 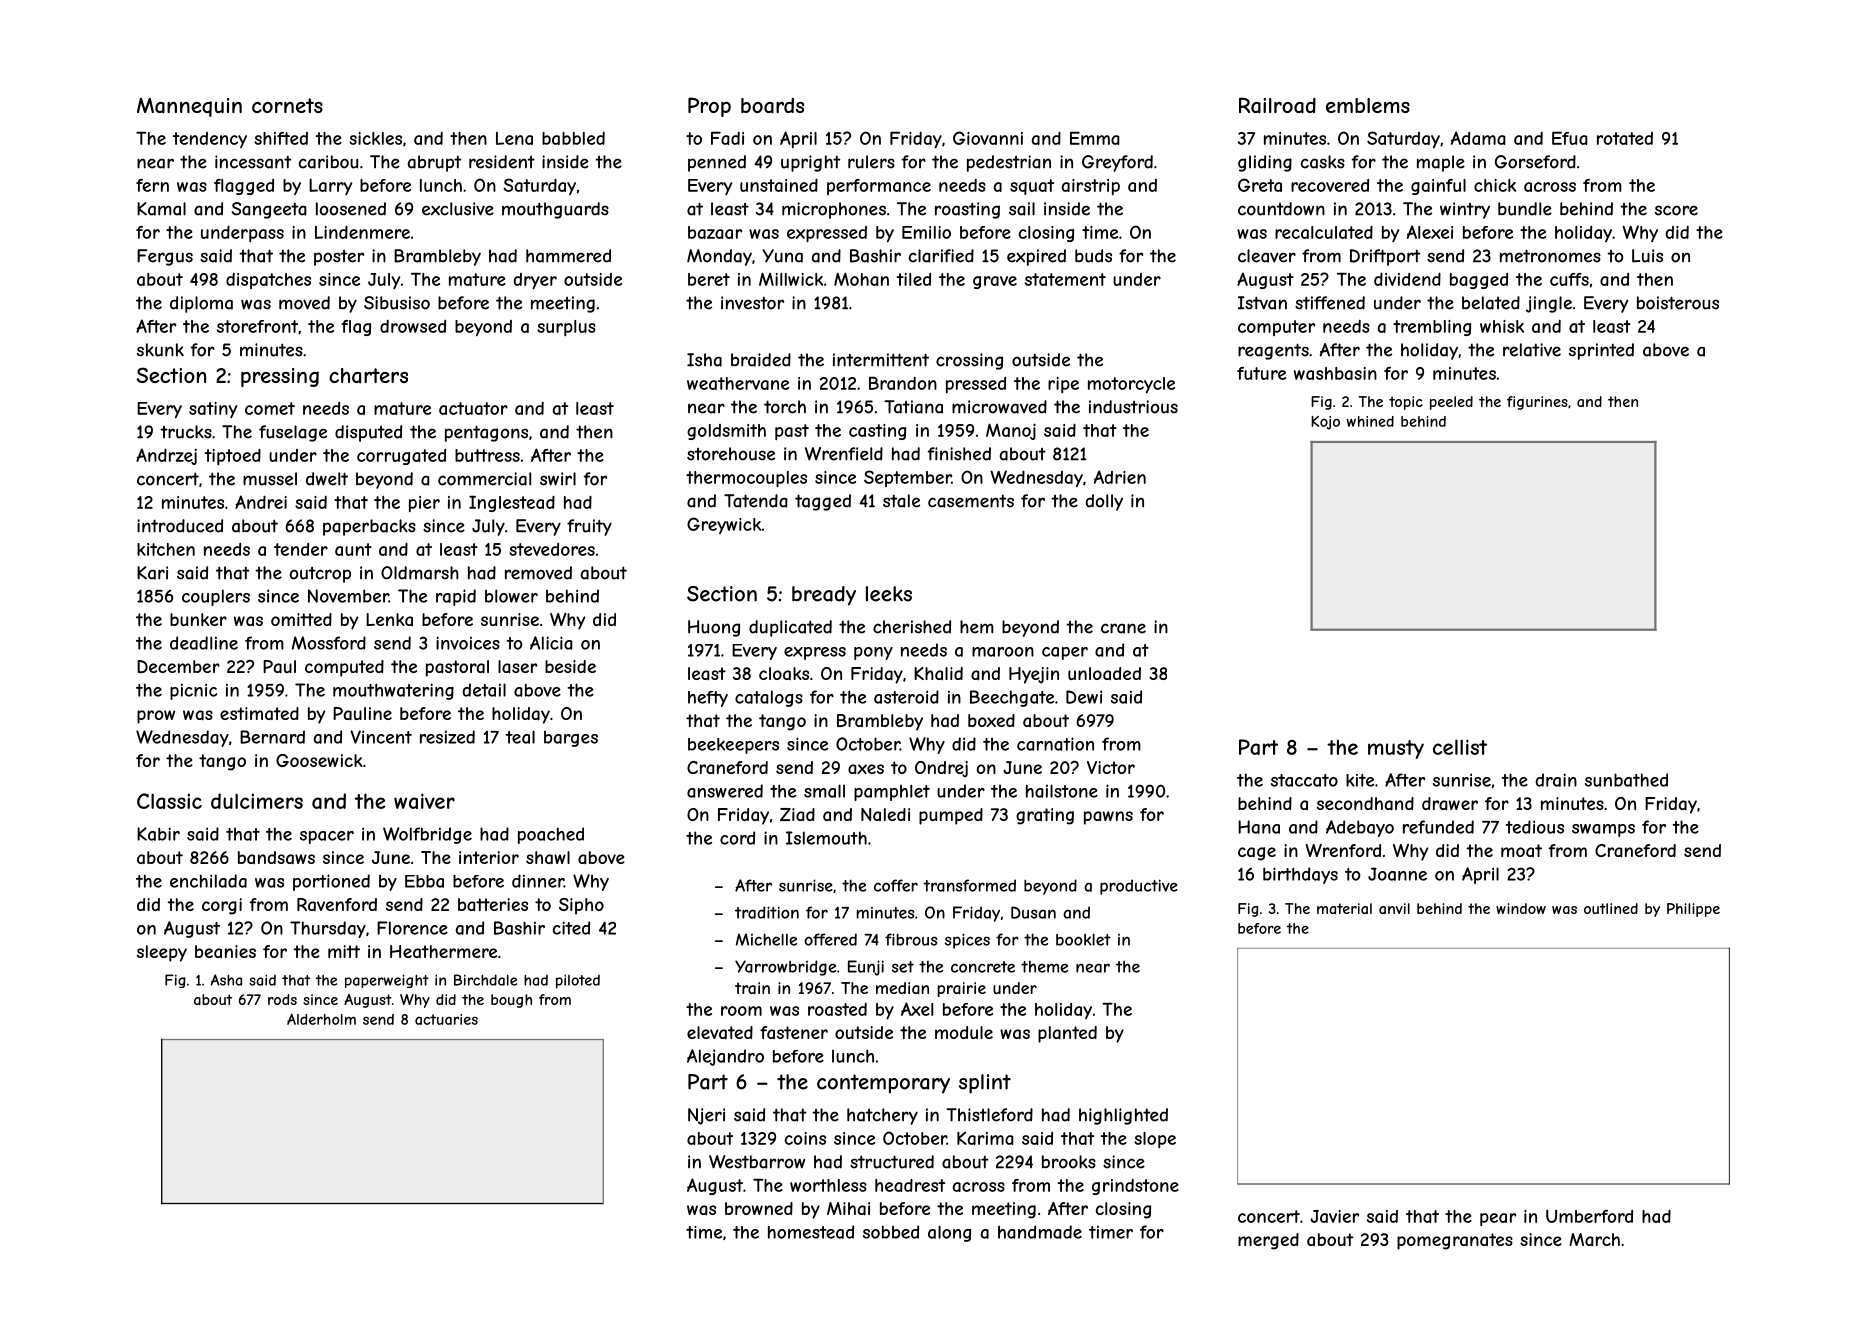 I want to click on rotated, so click(x=1625, y=138).
